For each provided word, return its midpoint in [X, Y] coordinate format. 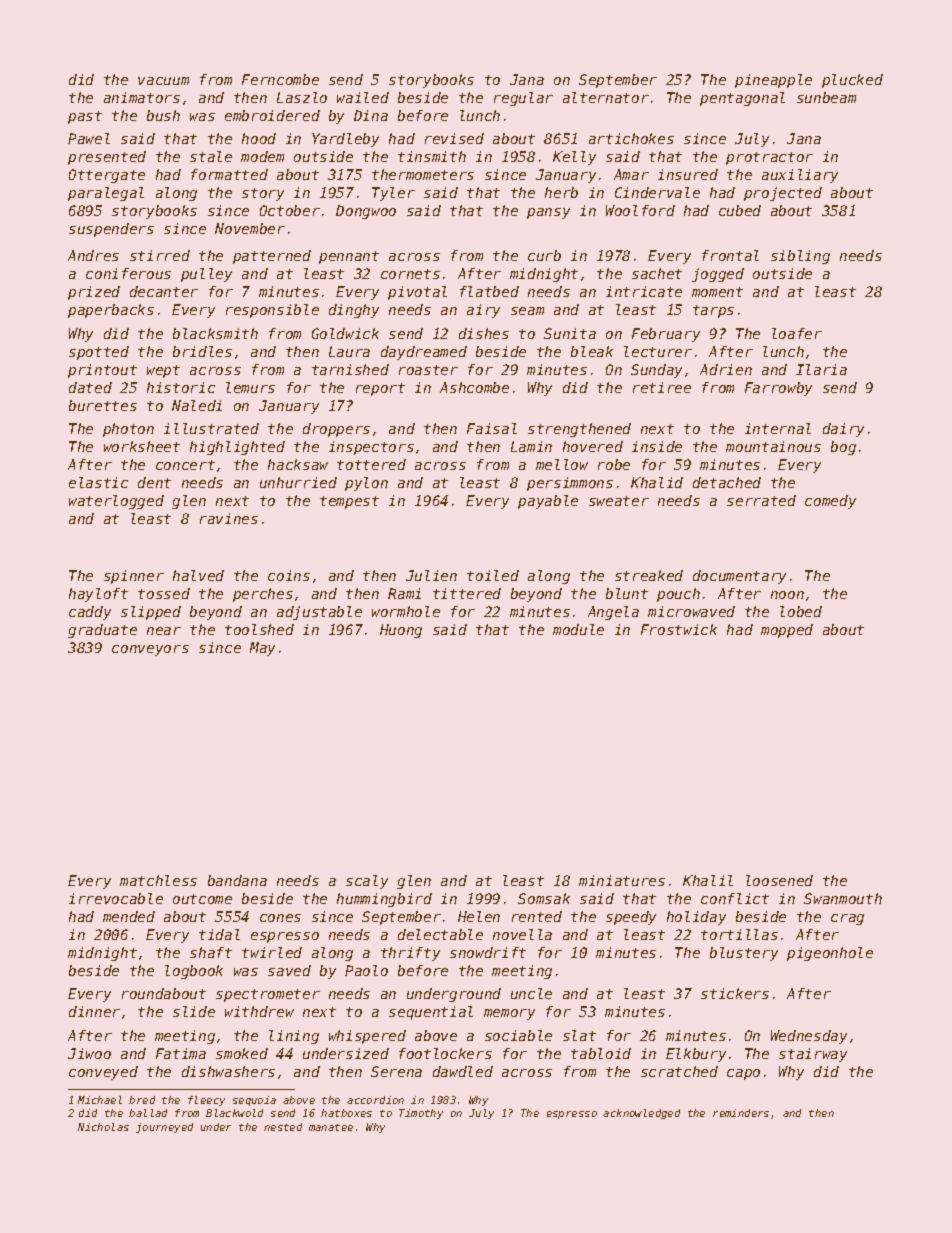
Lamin [531, 446]
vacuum [163, 81]
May [262, 649]
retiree [662, 387]
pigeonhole [830, 954]
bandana [237, 880]
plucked [852, 81]
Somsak [544, 898]
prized [94, 293]
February [666, 335]
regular [523, 99]
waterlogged [116, 502]
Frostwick [679, 629]
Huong [401, 631]
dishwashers [228, 1071]
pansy [548, 213]
